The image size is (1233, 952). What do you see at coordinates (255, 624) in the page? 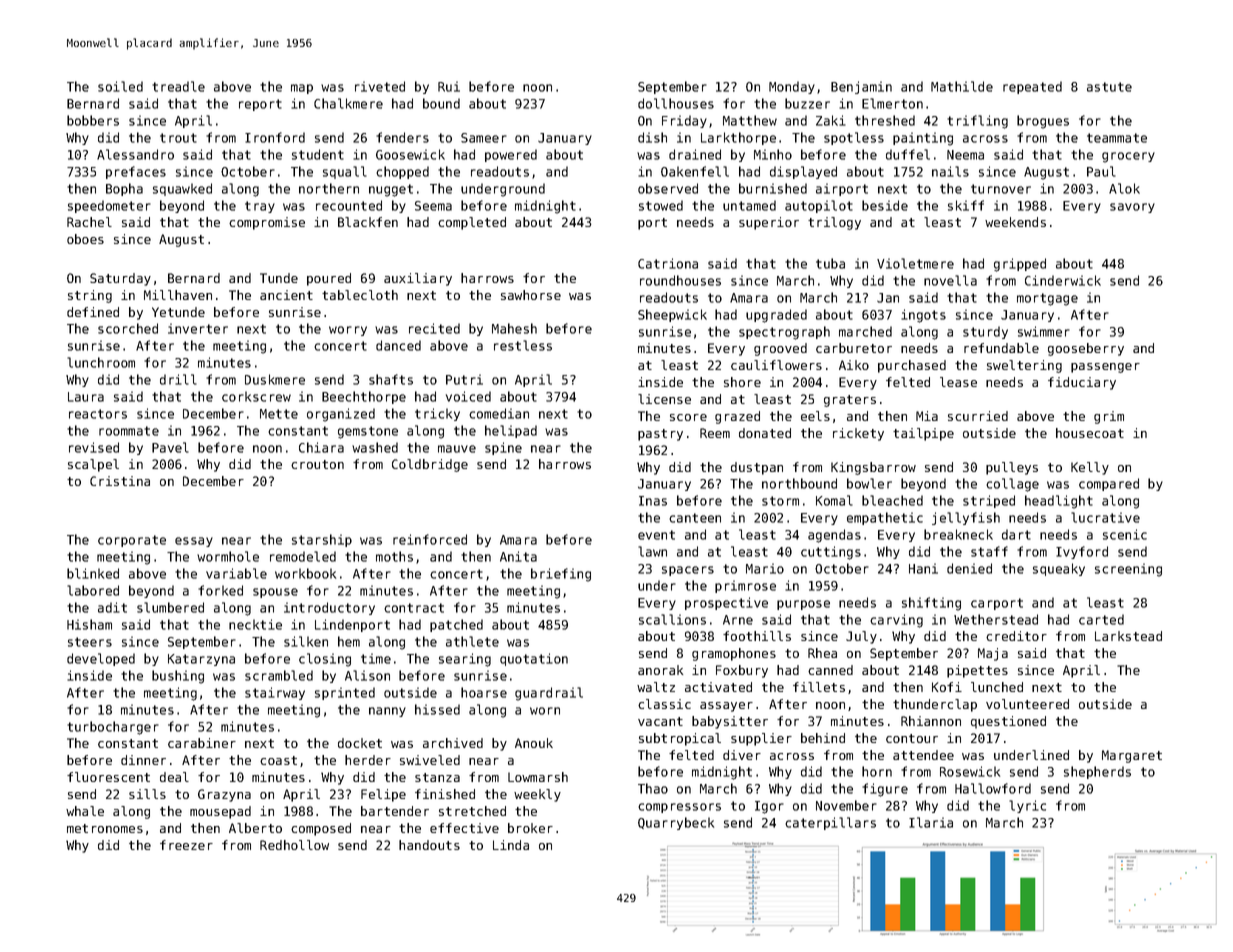
I see `necktie` at bounding box center [255, 624].
